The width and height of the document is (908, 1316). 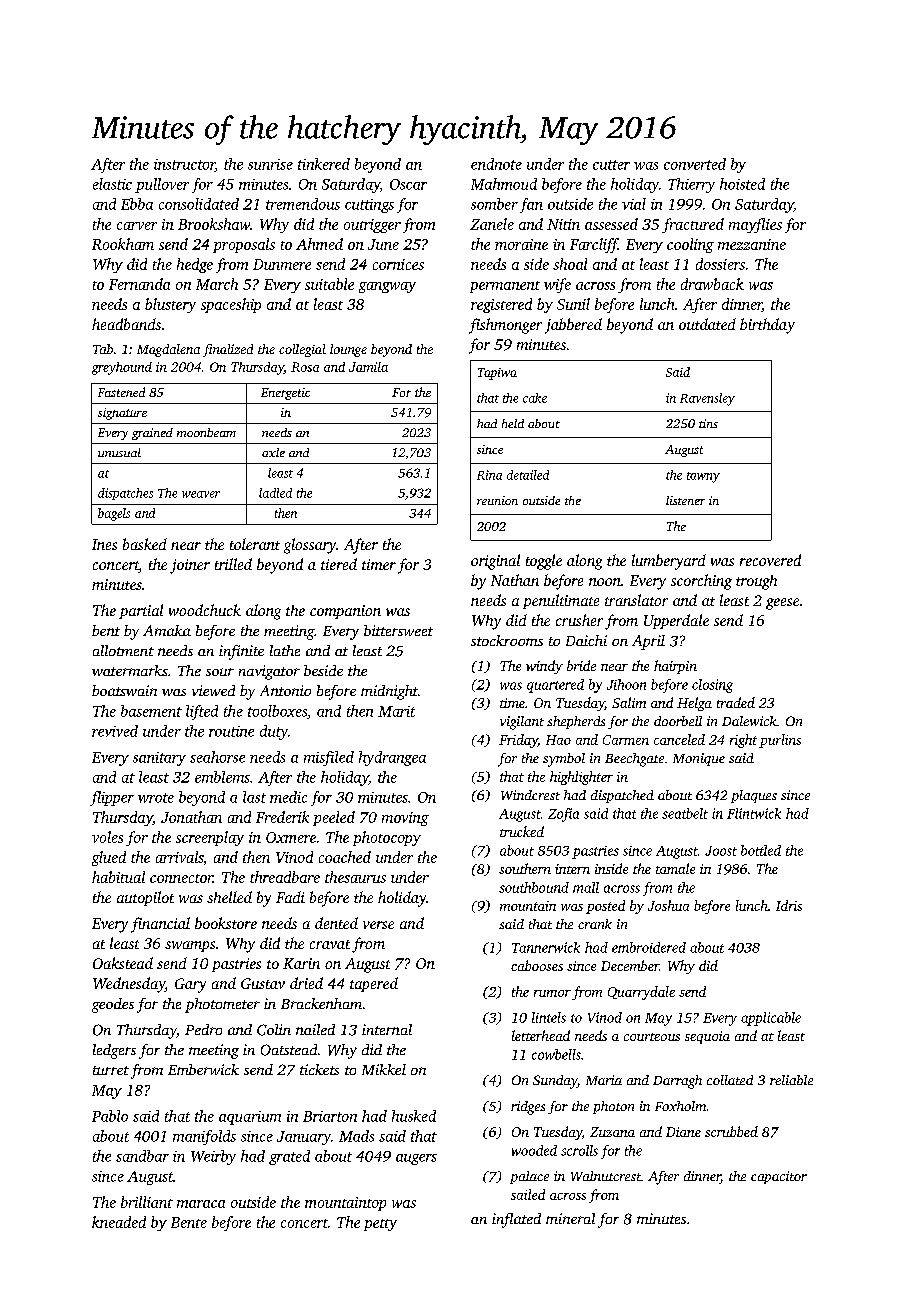 What do you see at coordinates (537, 965) in the document?
I see `cabooses` at bounding box center [537, 965].
